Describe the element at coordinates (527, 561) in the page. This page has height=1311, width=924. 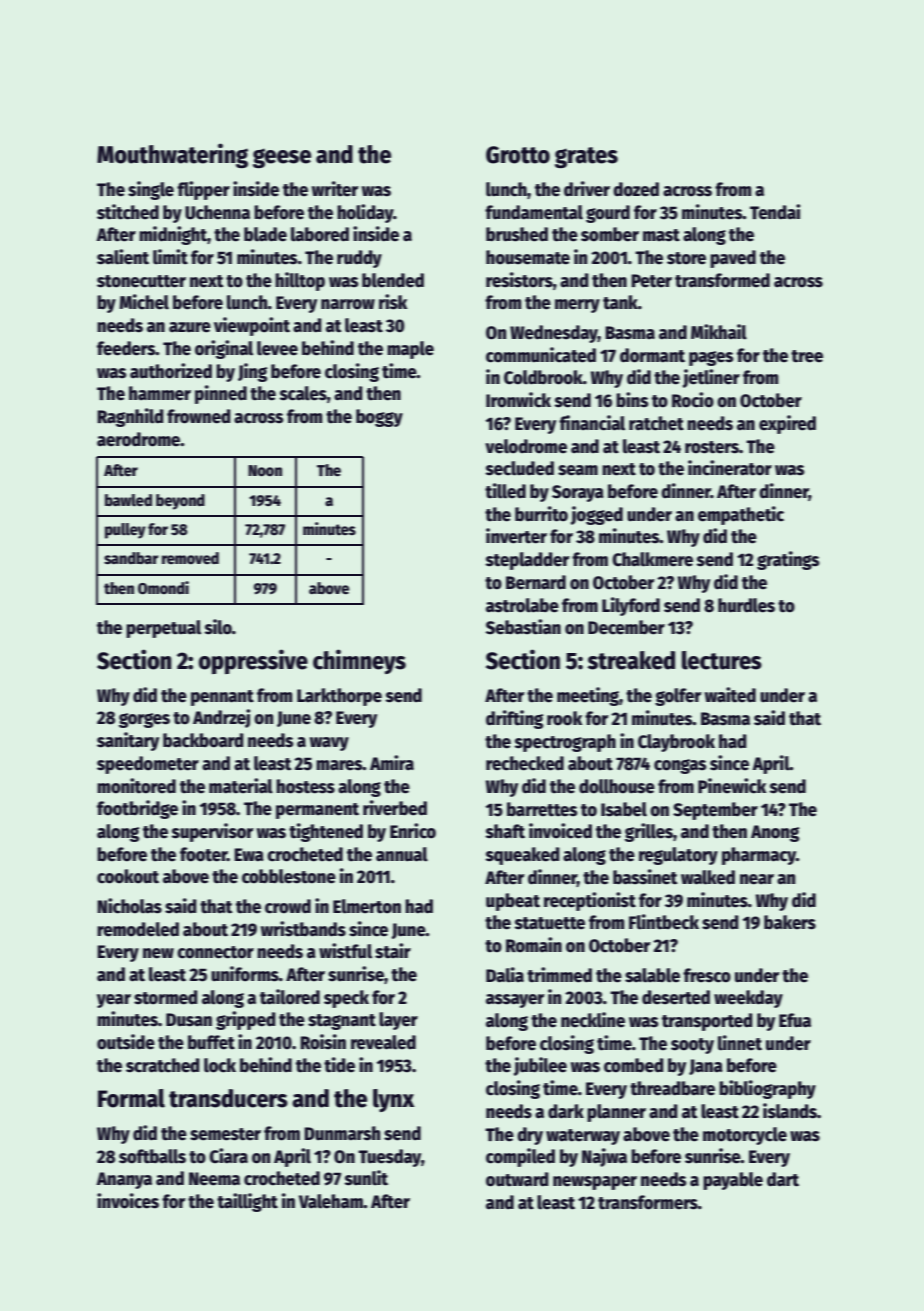
I see `stepladder` at that location.
